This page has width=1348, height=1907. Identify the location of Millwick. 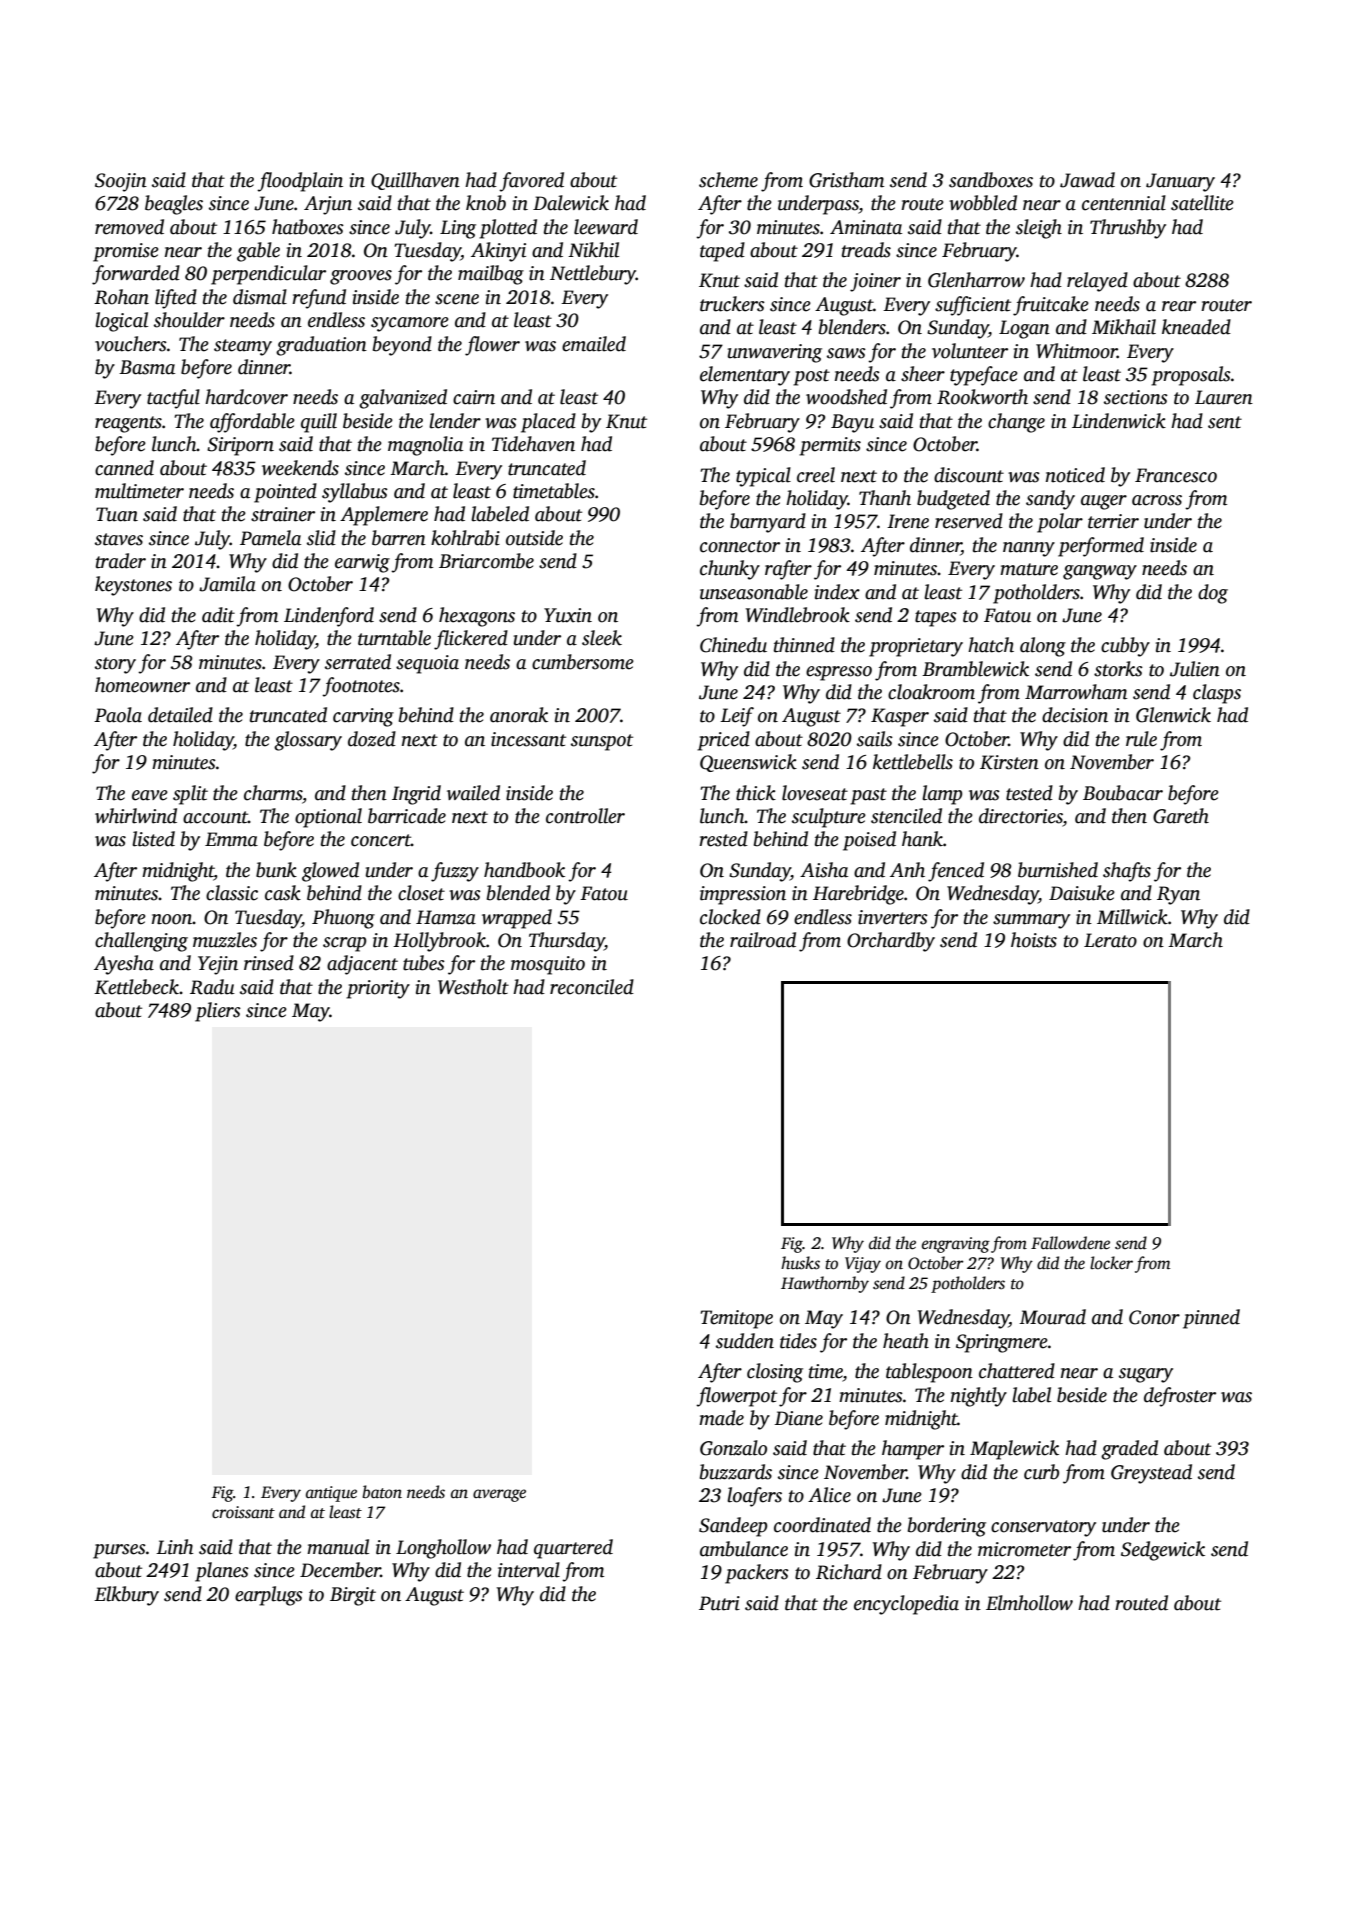
(1132, 917).
